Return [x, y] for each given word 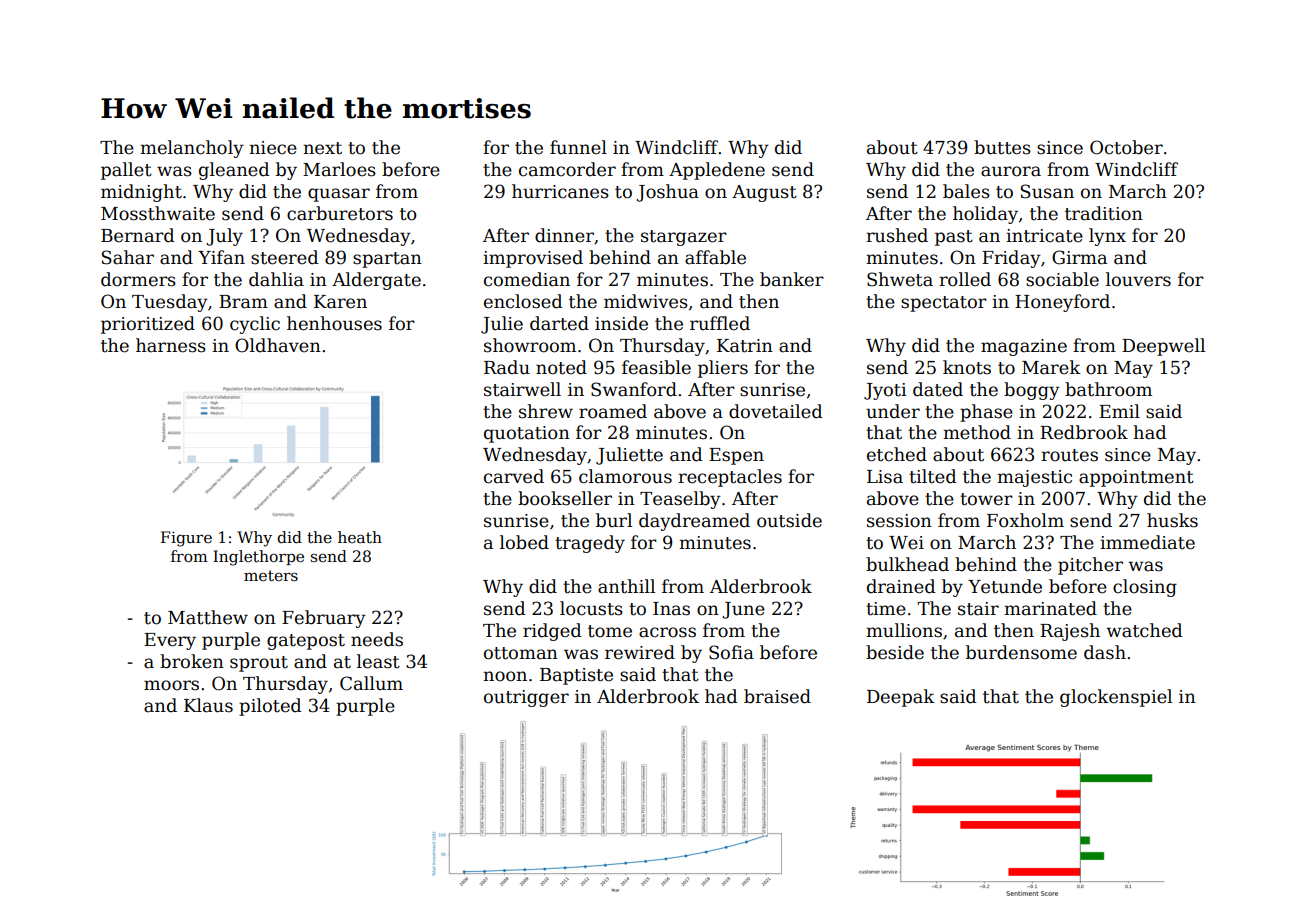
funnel [578, 147]
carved [514, 476]
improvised [533, 259]
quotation [527, 434]
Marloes [339, 169]
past [954, 238]
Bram [243, 302]
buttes [1002, 147]
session [899, 521]
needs [377, 639]
